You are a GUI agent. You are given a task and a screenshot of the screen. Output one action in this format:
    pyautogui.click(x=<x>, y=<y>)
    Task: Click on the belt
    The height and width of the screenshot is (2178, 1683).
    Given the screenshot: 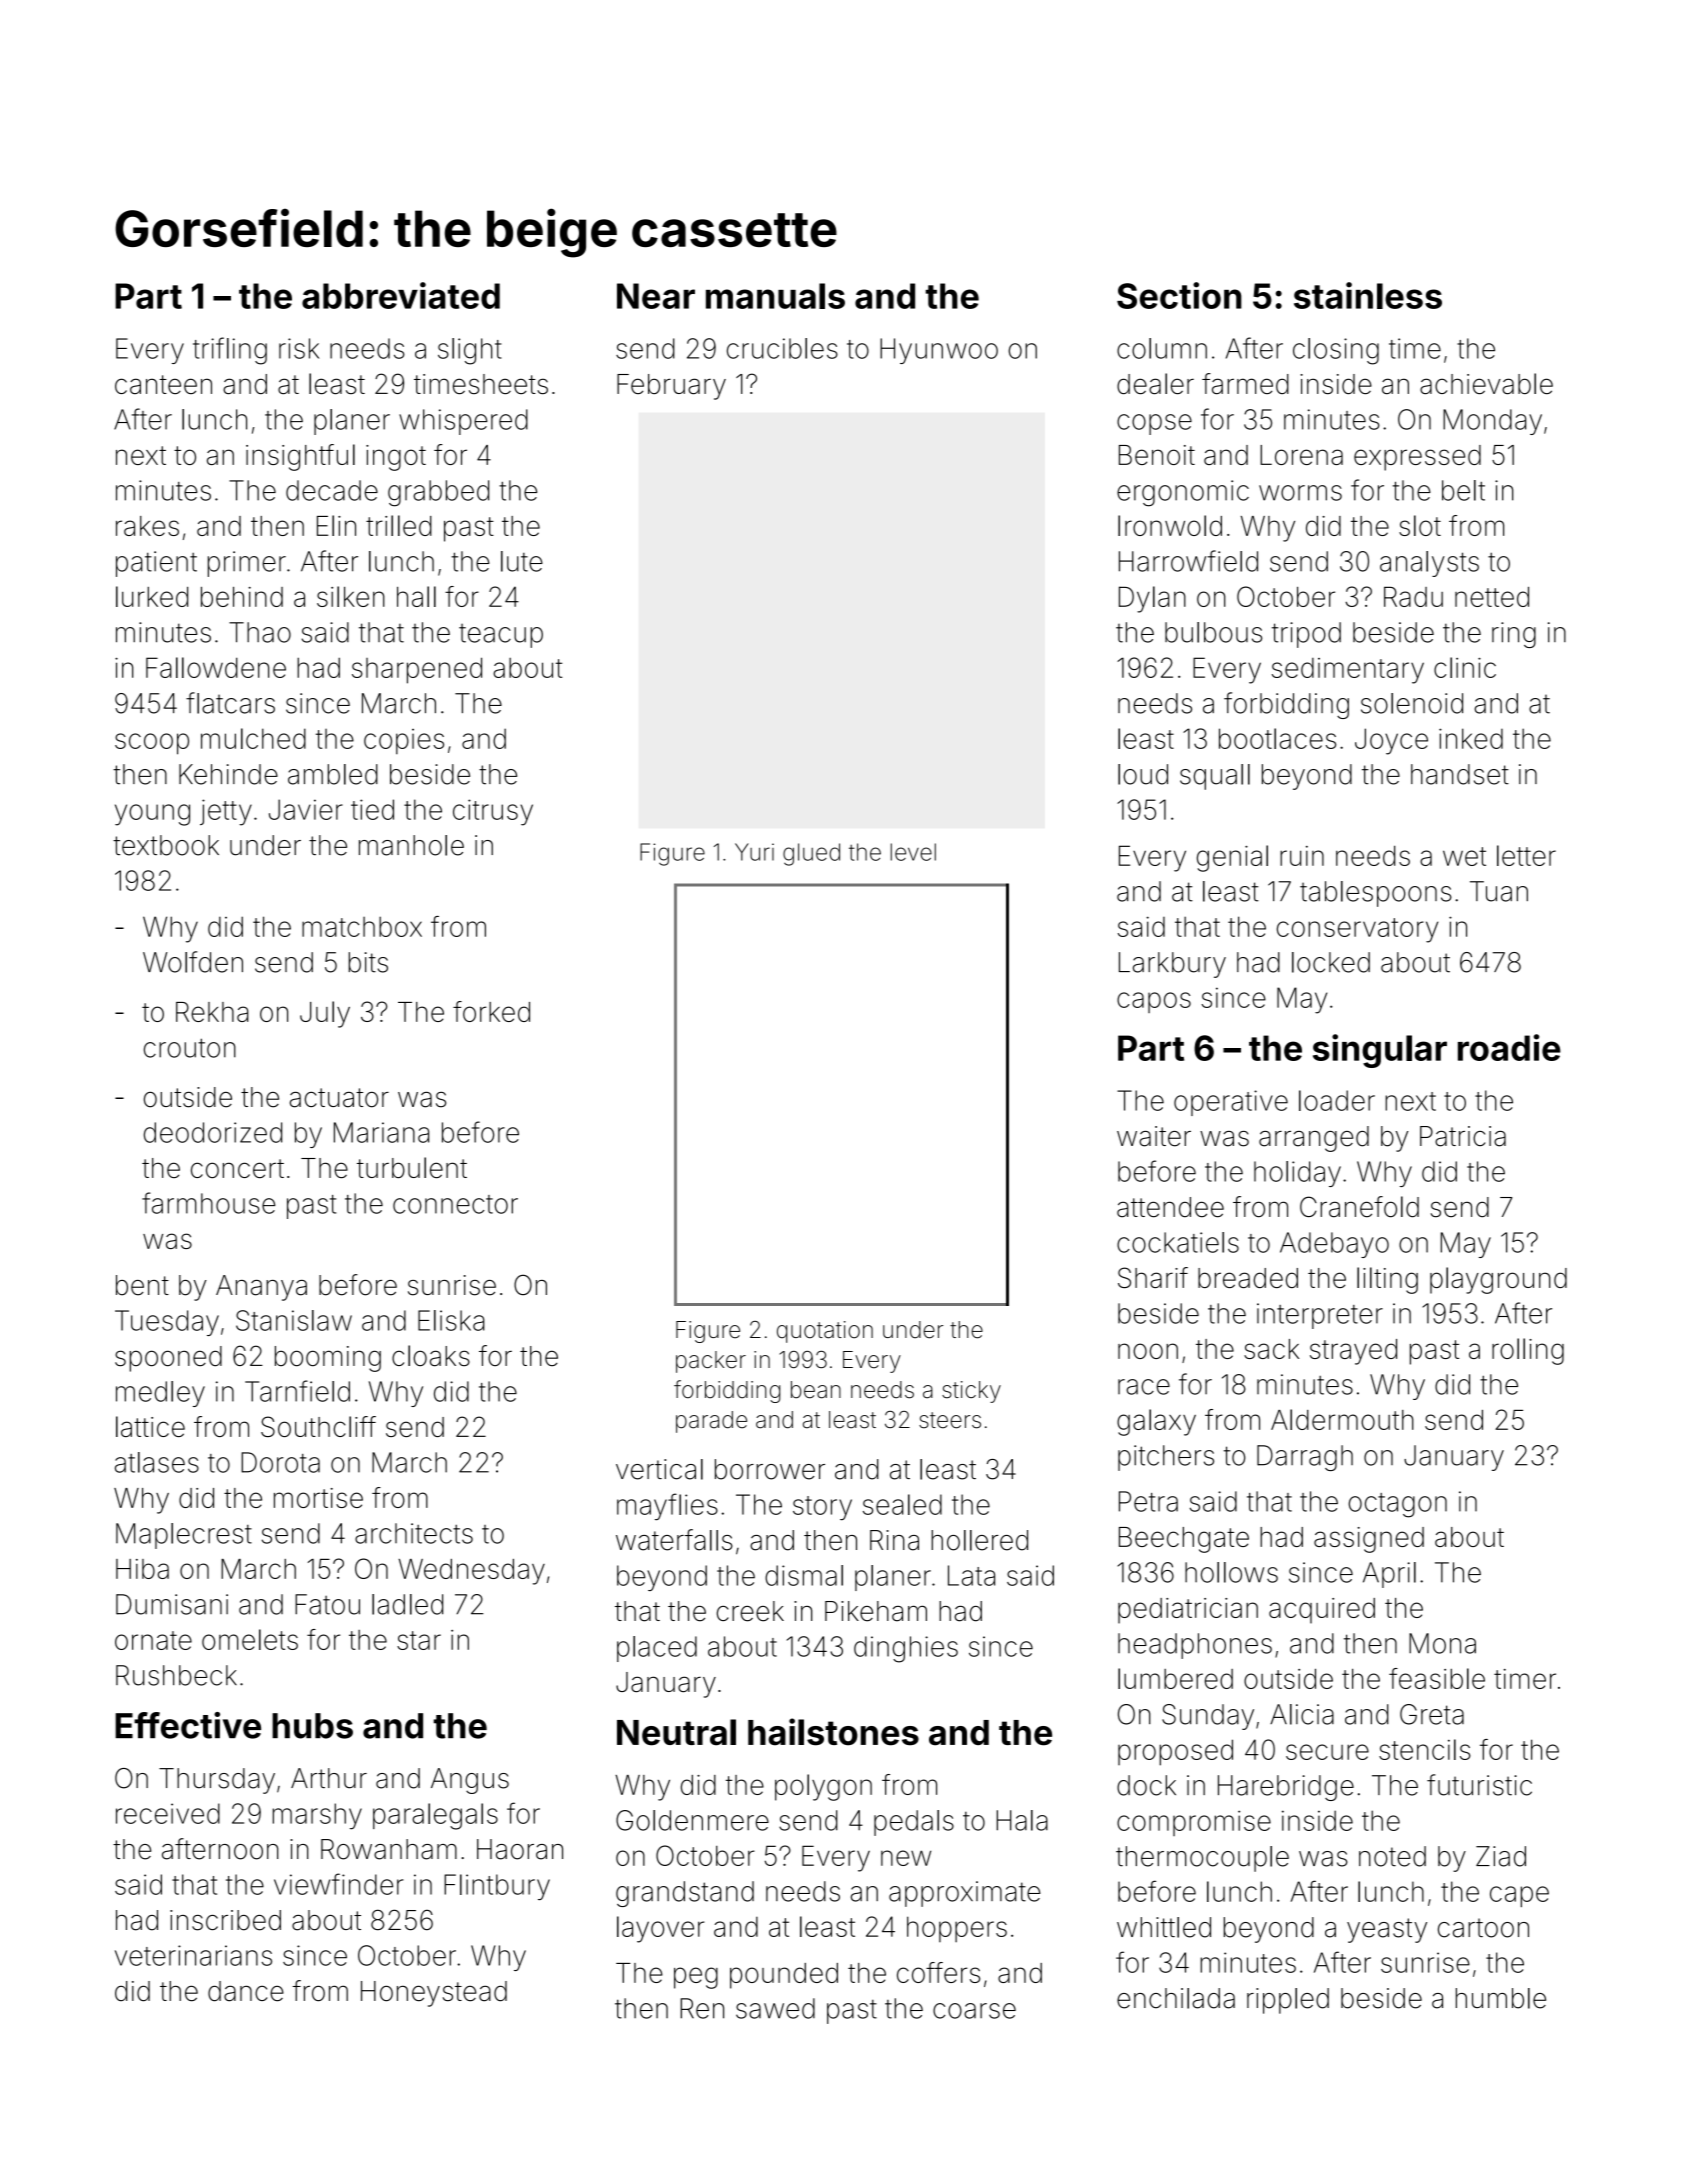 What is the action you would take?
    pyautogui.click(x=1463, y=490)
